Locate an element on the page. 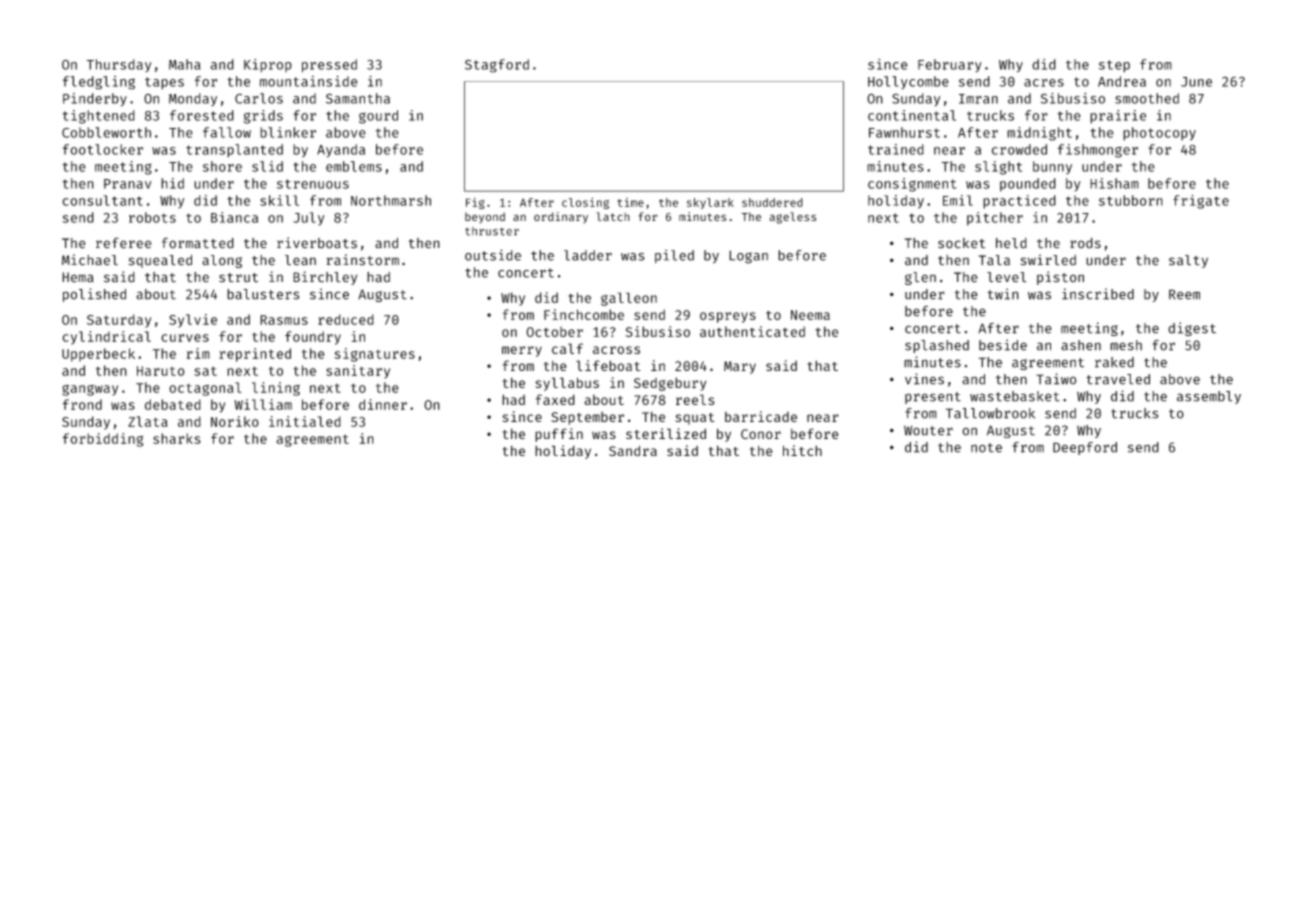  Haruto is located at coordinates (160, 371).
